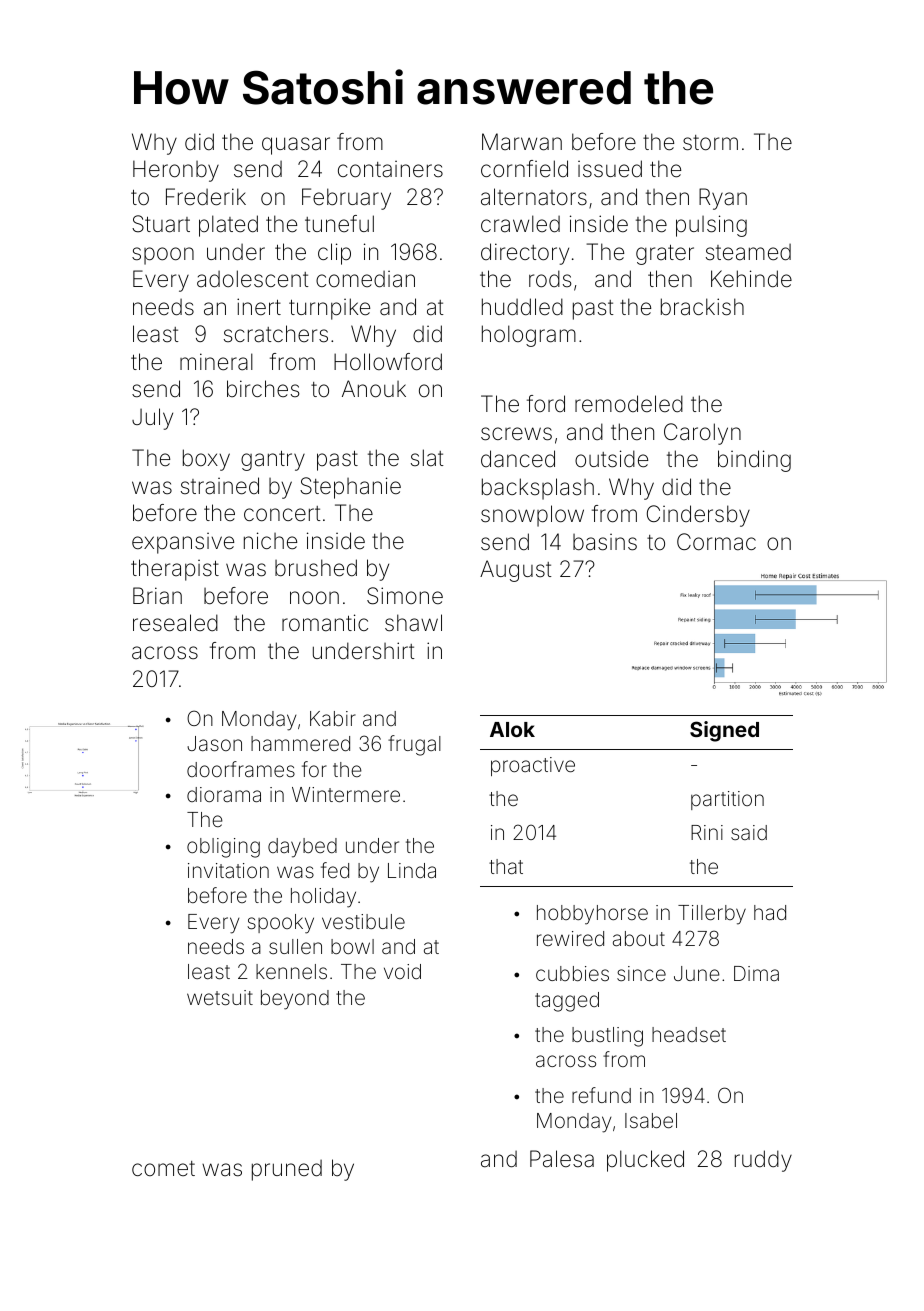 This page has width=924, height=1311. I want to click on remodeled, so click(629, 404).
